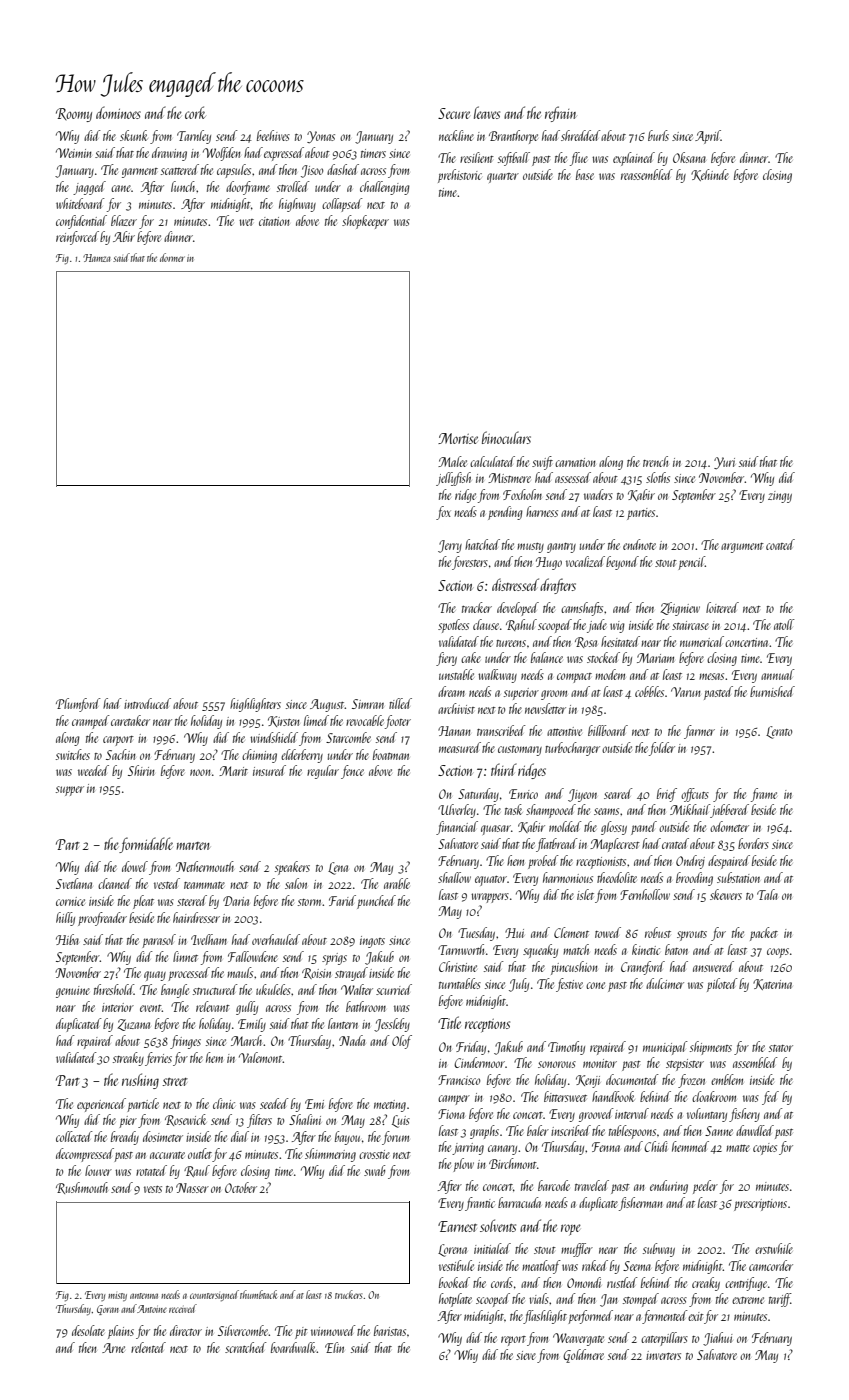 Image resolution: width=849 pixels, height=1400 pixels. Describe the element at coordinates (450, 546) in the screenshot. I see `Jerry` at that location.
